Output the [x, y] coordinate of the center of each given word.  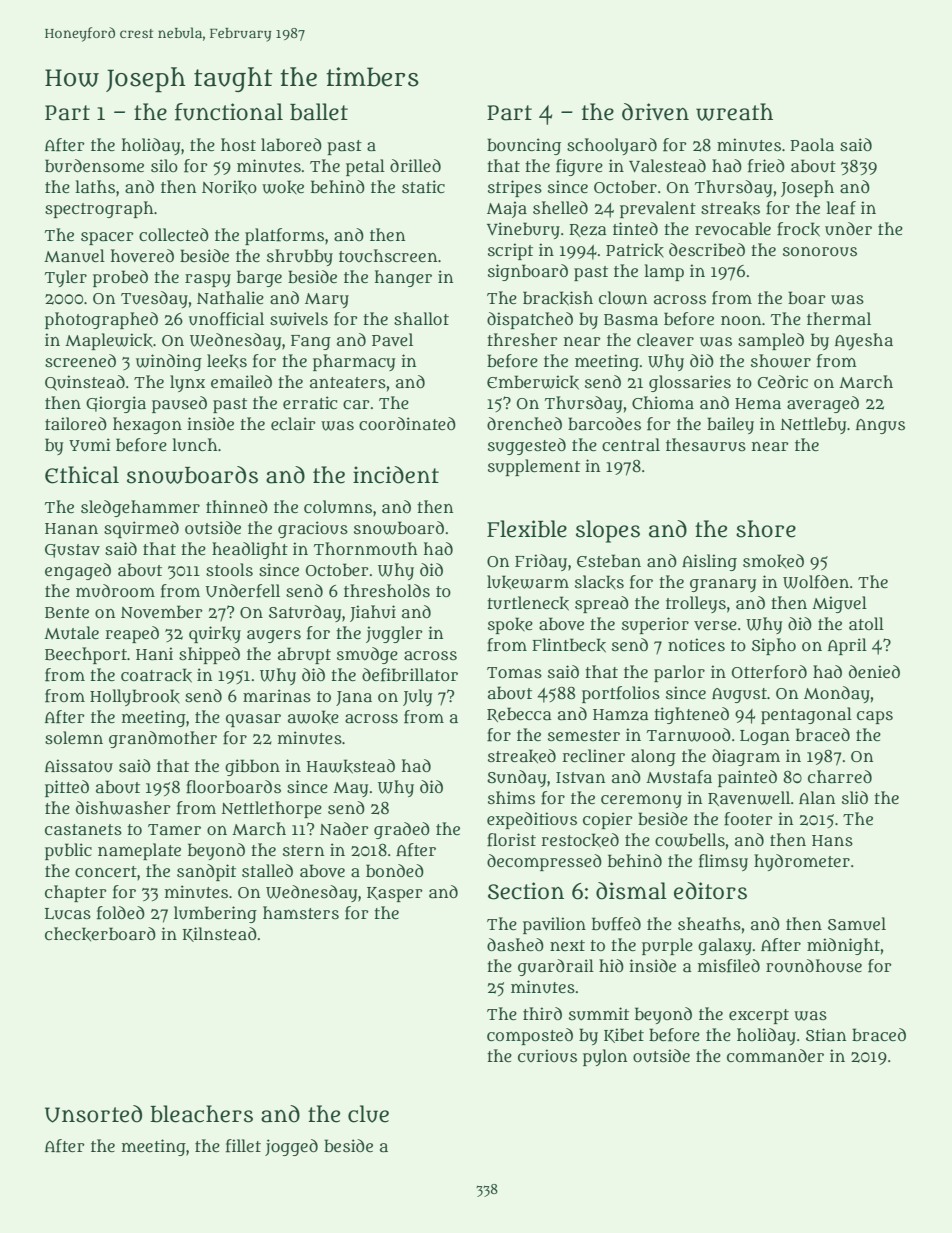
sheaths [709, 924]
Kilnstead [220, 934]
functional [229, 112]
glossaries [690, 383]
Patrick [635, 250]
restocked [580, 840]
